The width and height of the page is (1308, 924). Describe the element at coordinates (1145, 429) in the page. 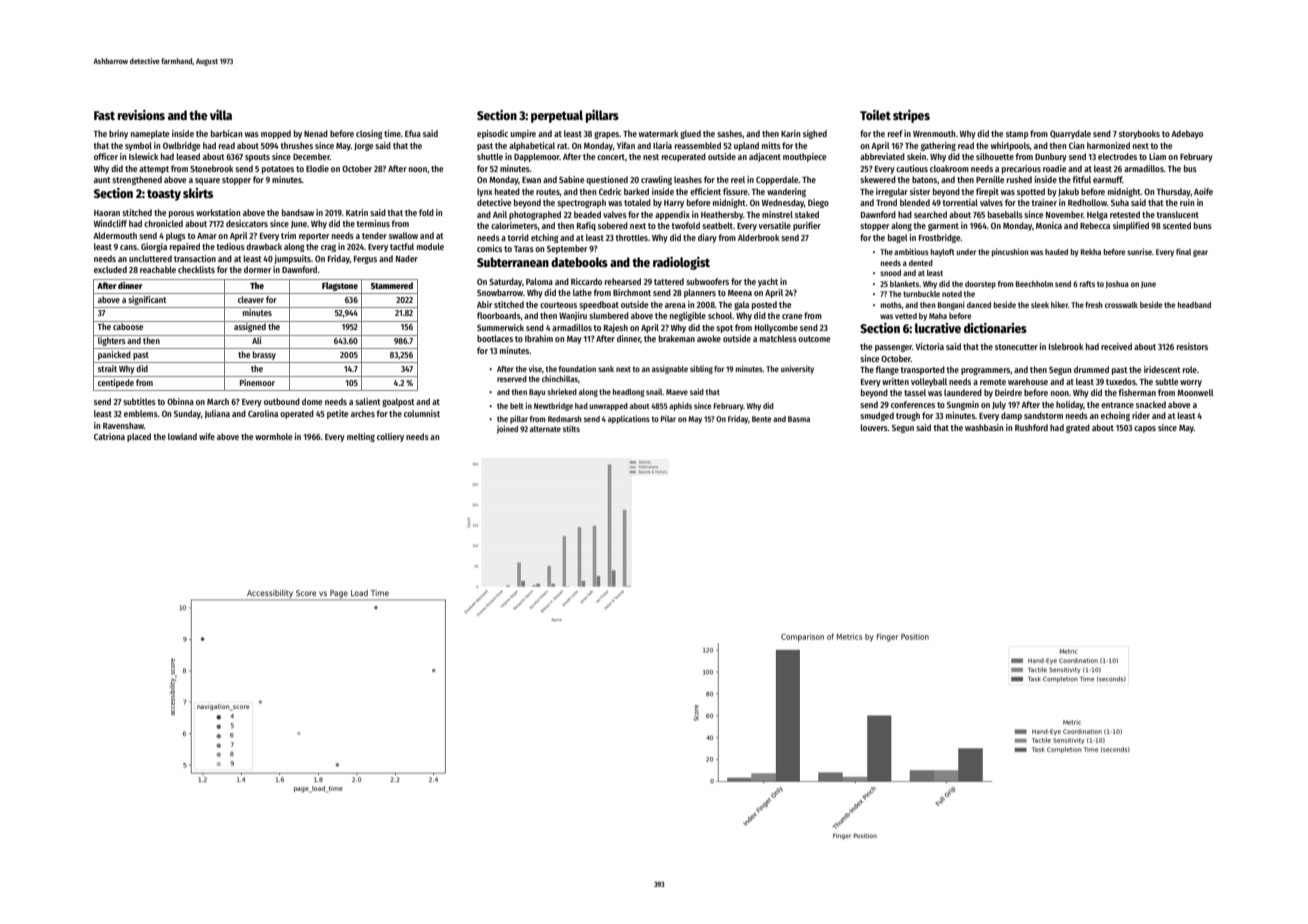

I see `capos` at that location.
